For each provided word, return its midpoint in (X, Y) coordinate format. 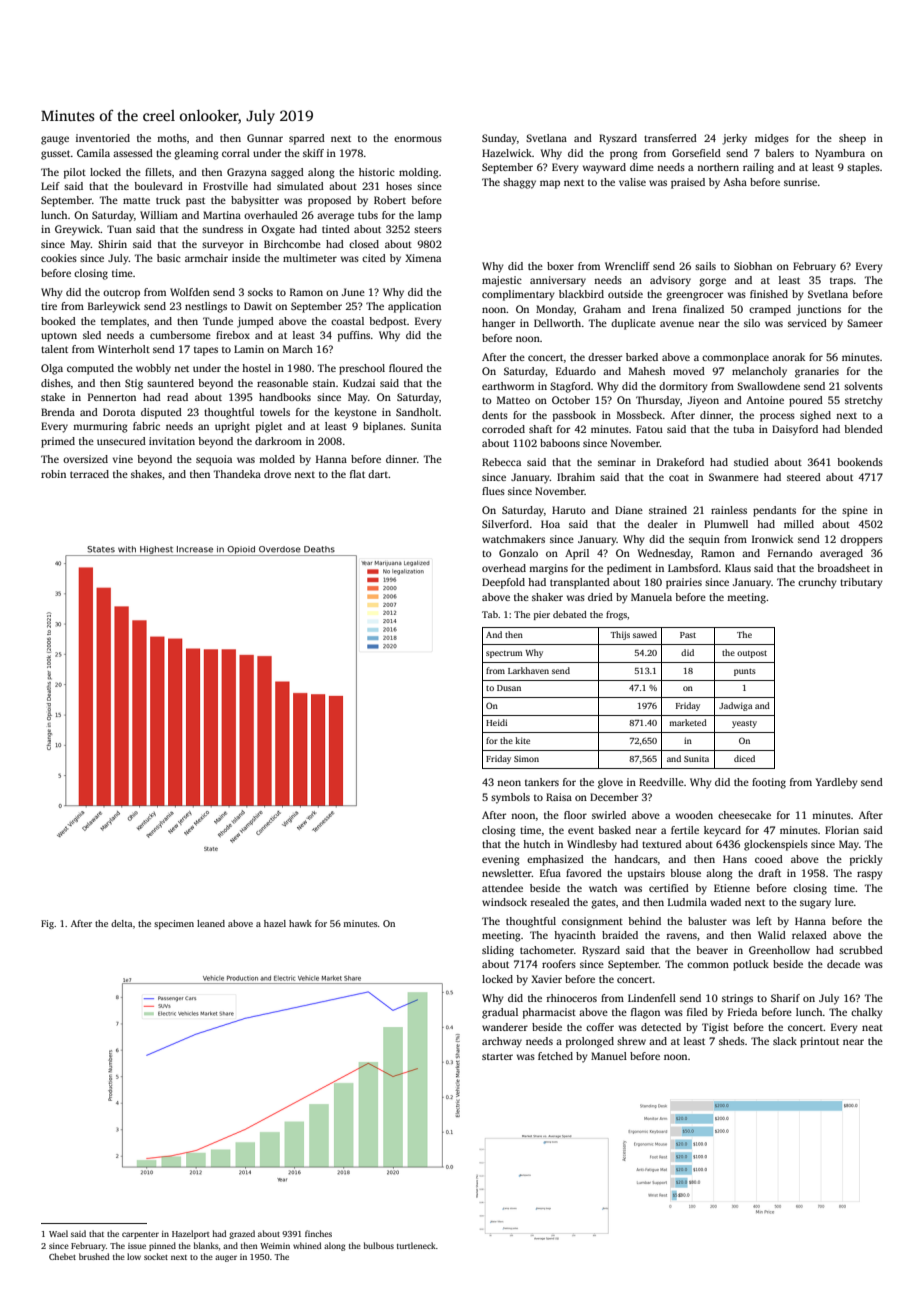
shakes (146, 474)
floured (406, 368)
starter (497, 1056)
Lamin (249, 349)
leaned (211, 923)
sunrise (800, 182)
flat (357, 474)
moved (689, 371)
